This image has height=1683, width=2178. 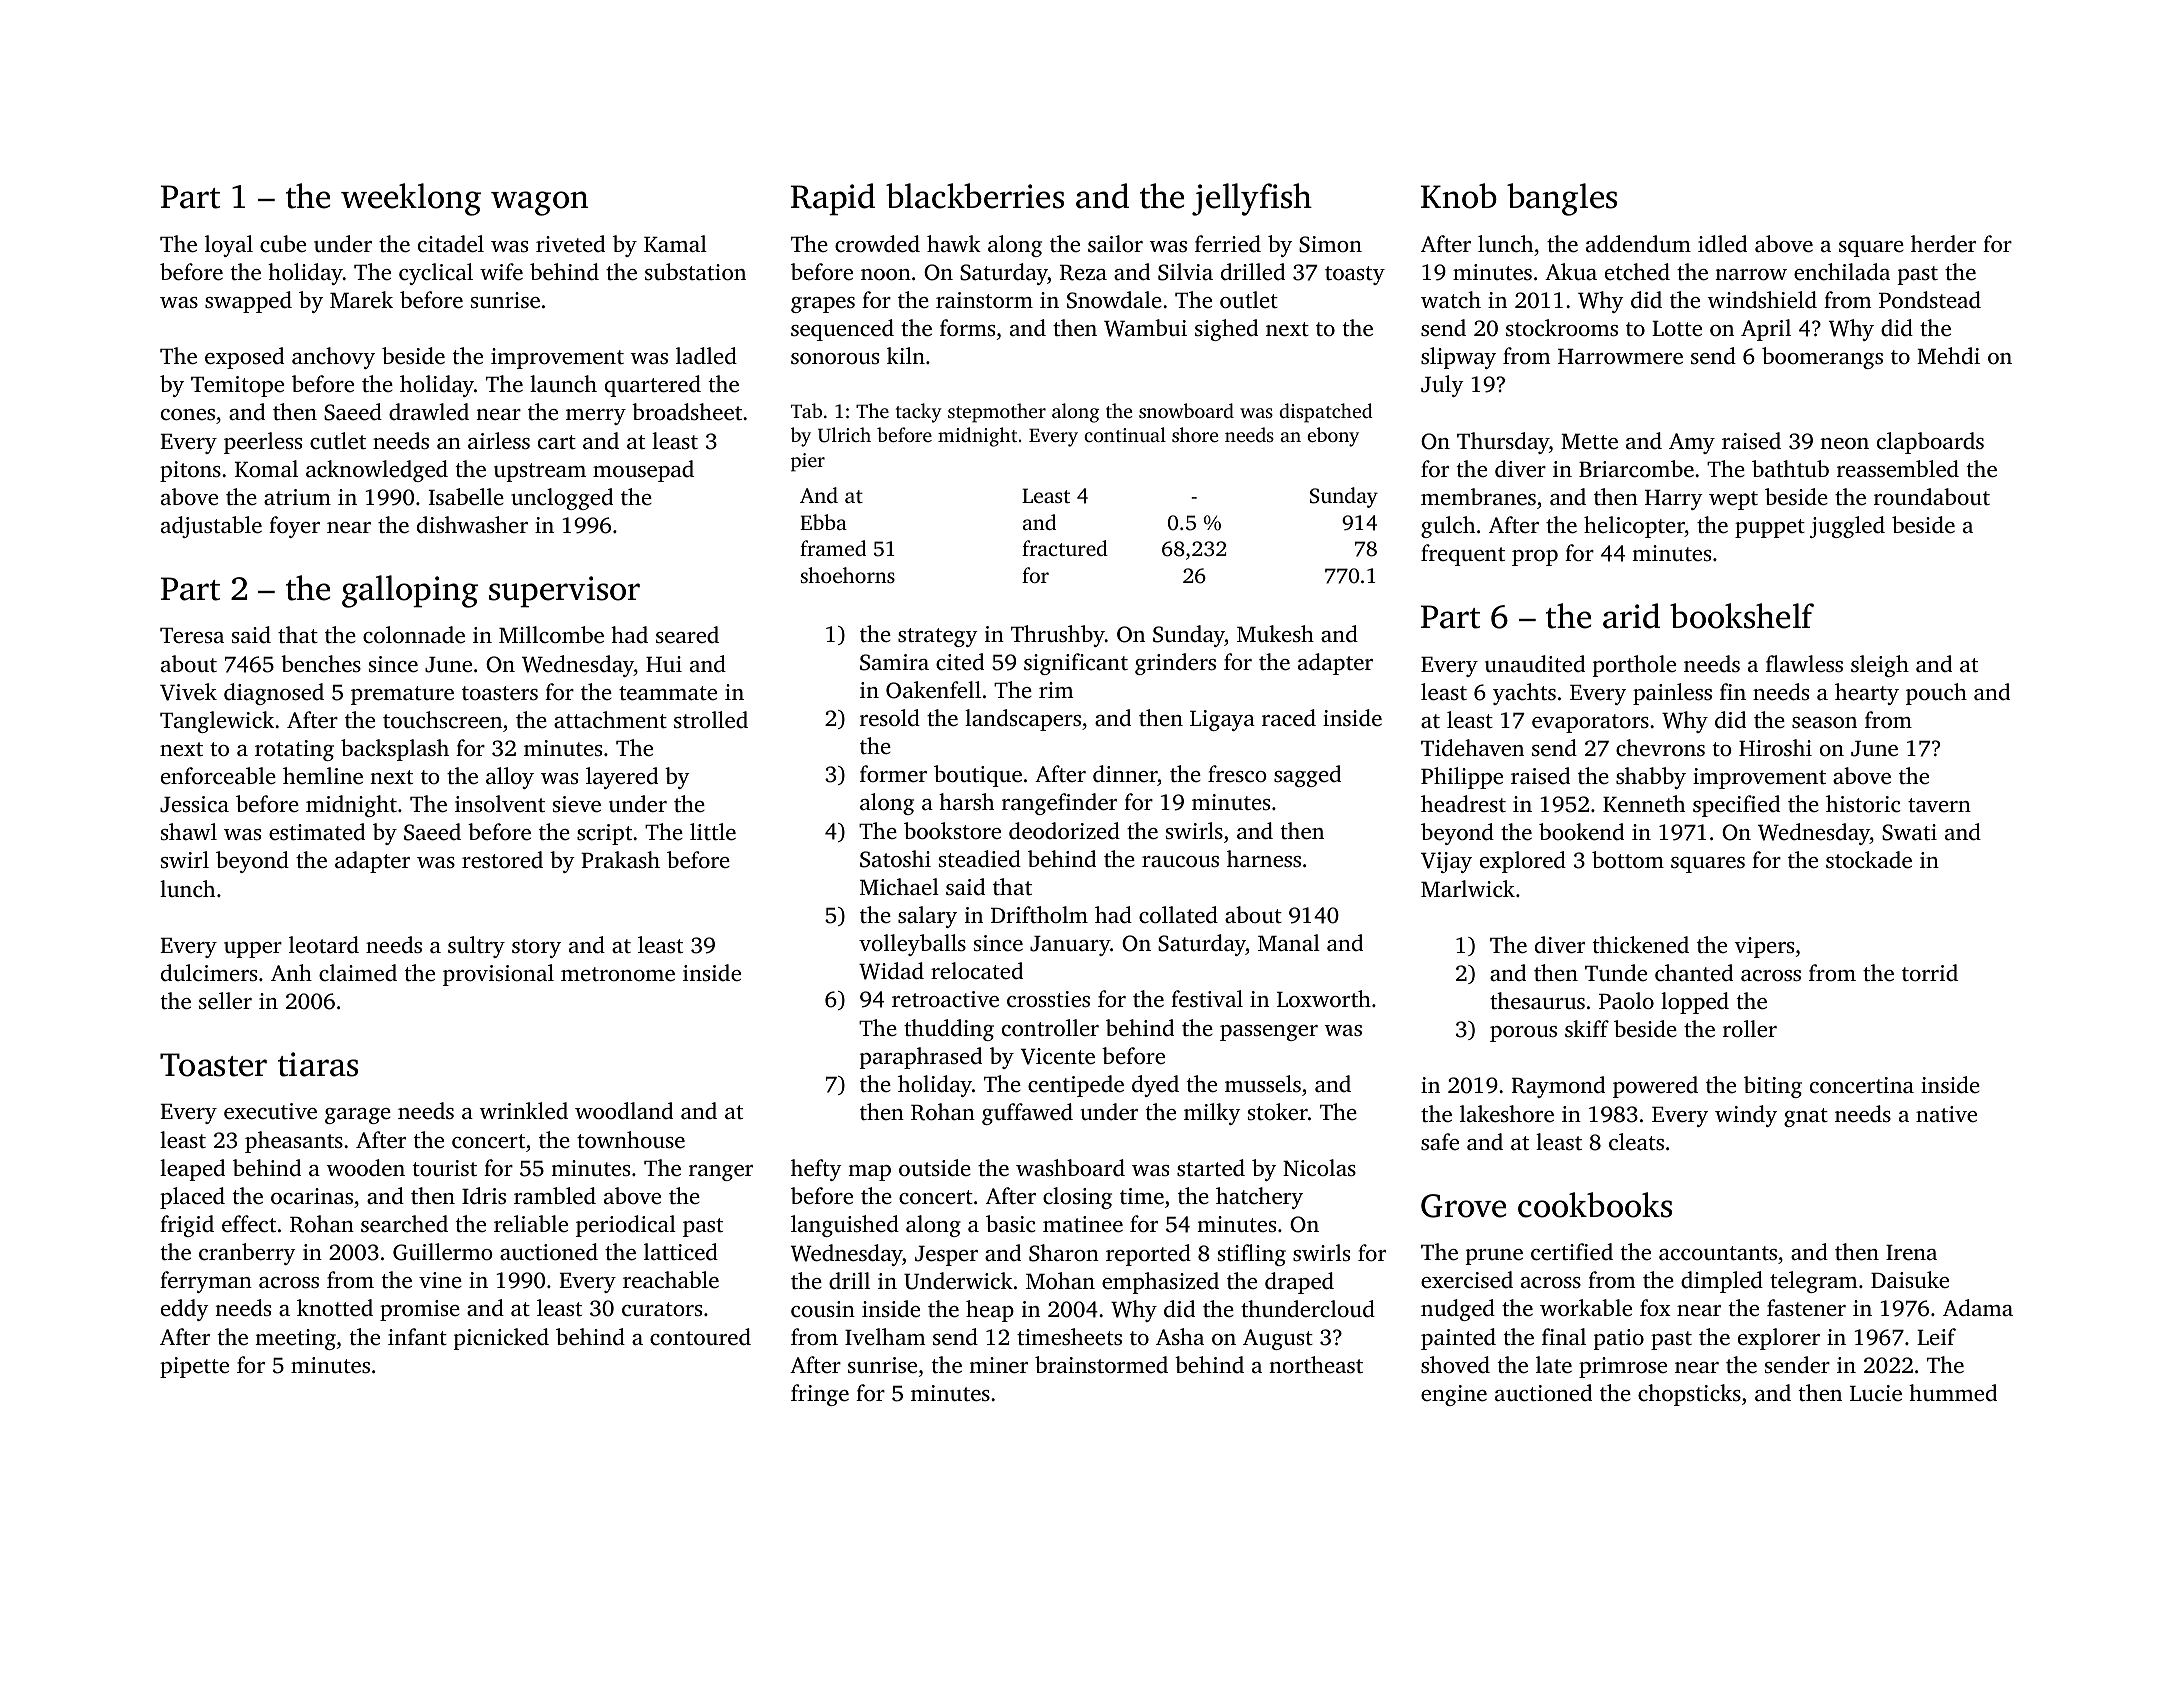 I want to click on blackberries, so click(x=975, y=196).
